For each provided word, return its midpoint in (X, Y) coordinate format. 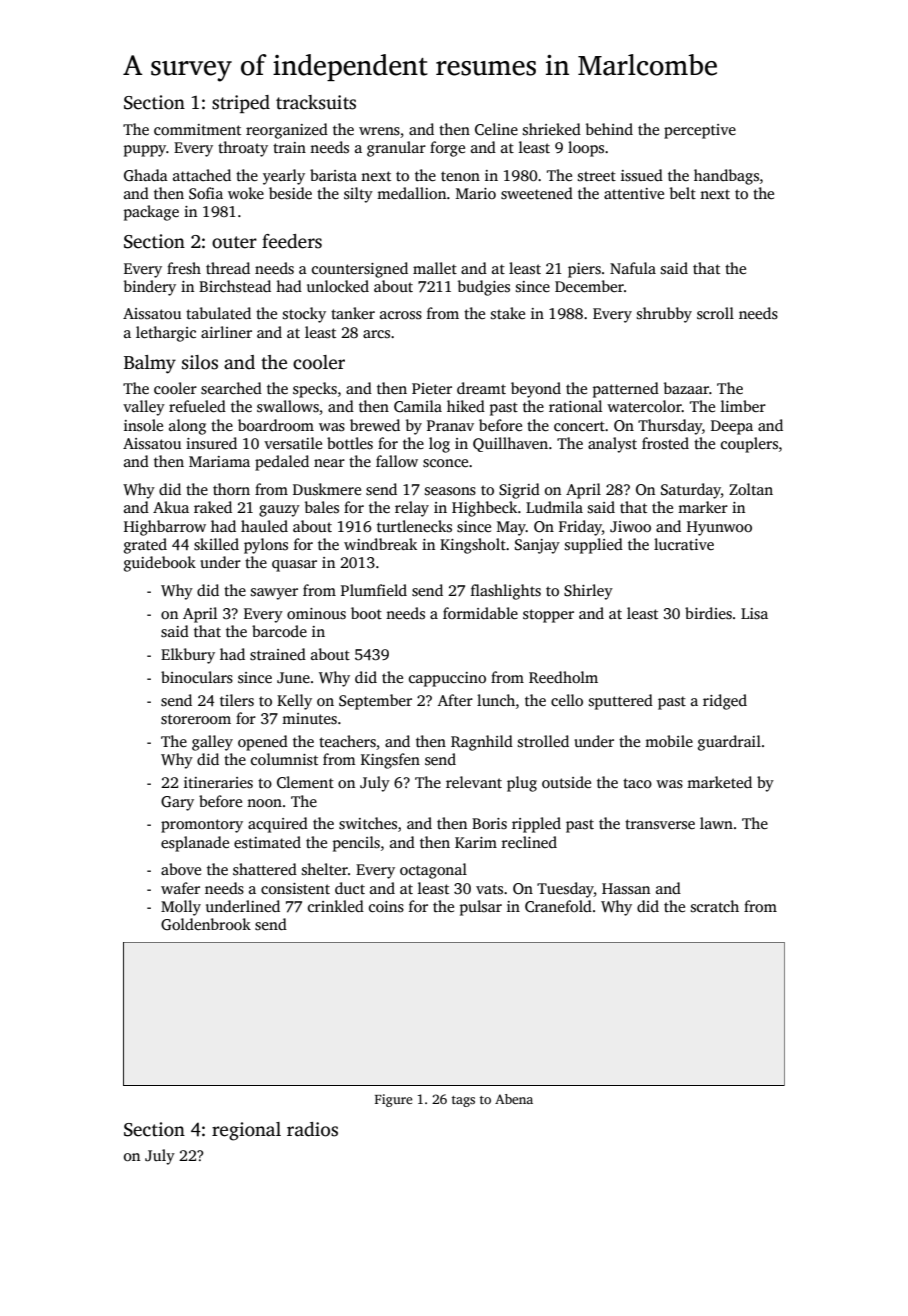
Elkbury (188, 656)
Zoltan (751, 489)
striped (241, 104)
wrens (379, 131)
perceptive (700, 131)
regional (246, 1131)
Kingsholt (473, 546)
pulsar (481, 908)
